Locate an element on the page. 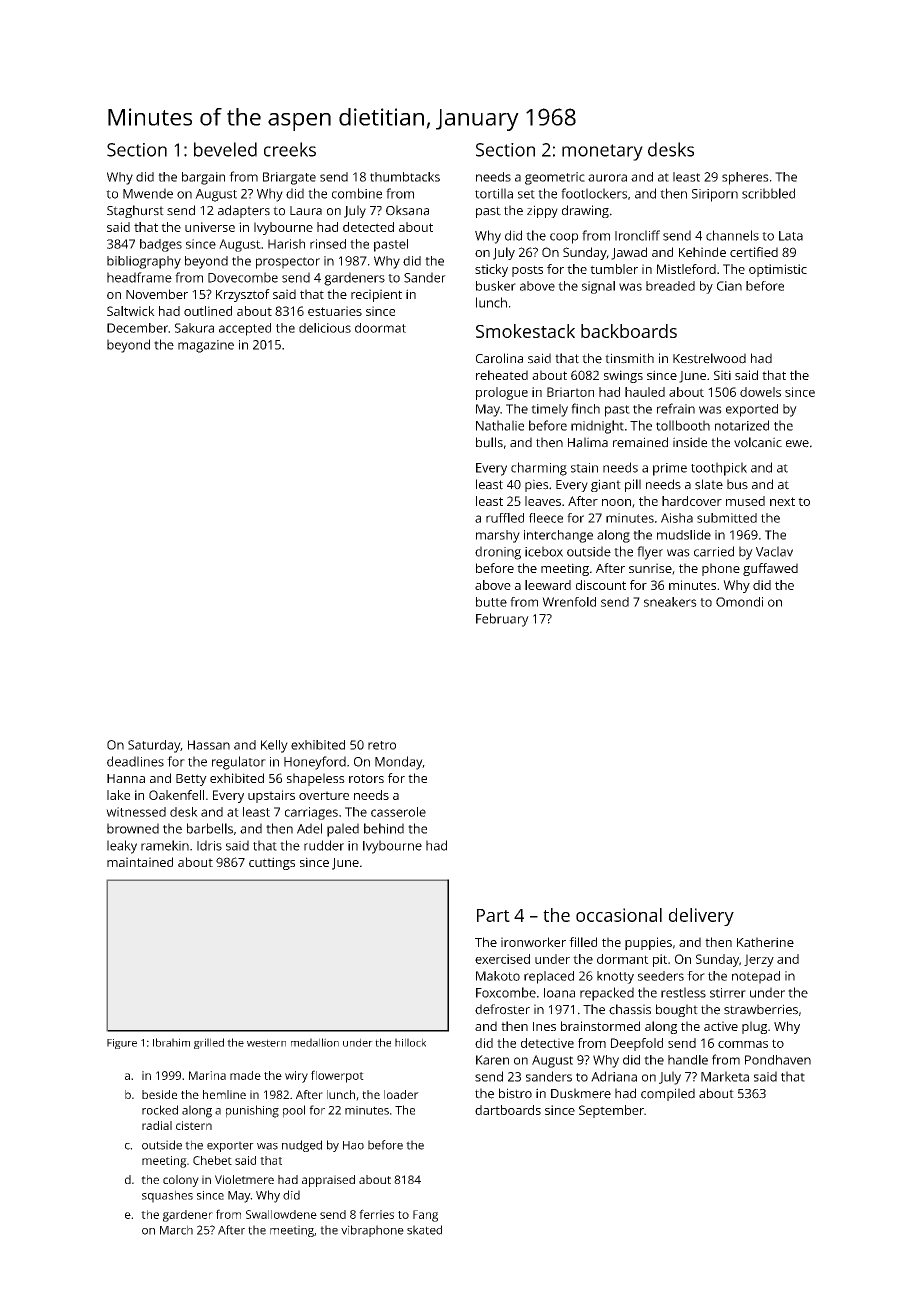 This image has width=924, height=1308. stirrer is located at coordinates (728, 993).
